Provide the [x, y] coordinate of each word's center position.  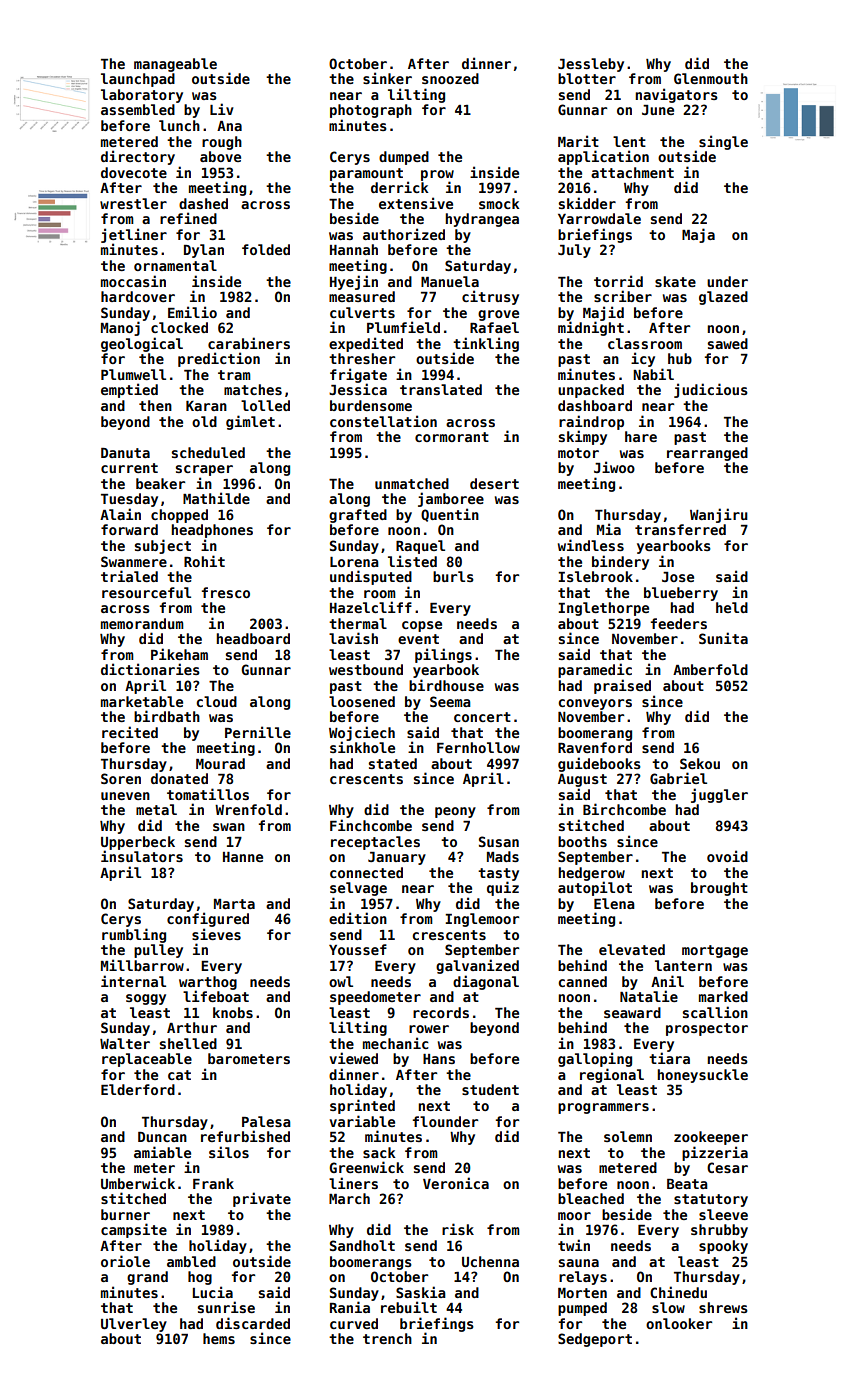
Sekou [700, 763]
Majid [603, 313]
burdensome [371, 405]
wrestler [133, 203]
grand [147, 1278]
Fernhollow [478, 747]
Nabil [653, 374]
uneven [125, 796]
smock [499, 203]
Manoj [120, 328]
